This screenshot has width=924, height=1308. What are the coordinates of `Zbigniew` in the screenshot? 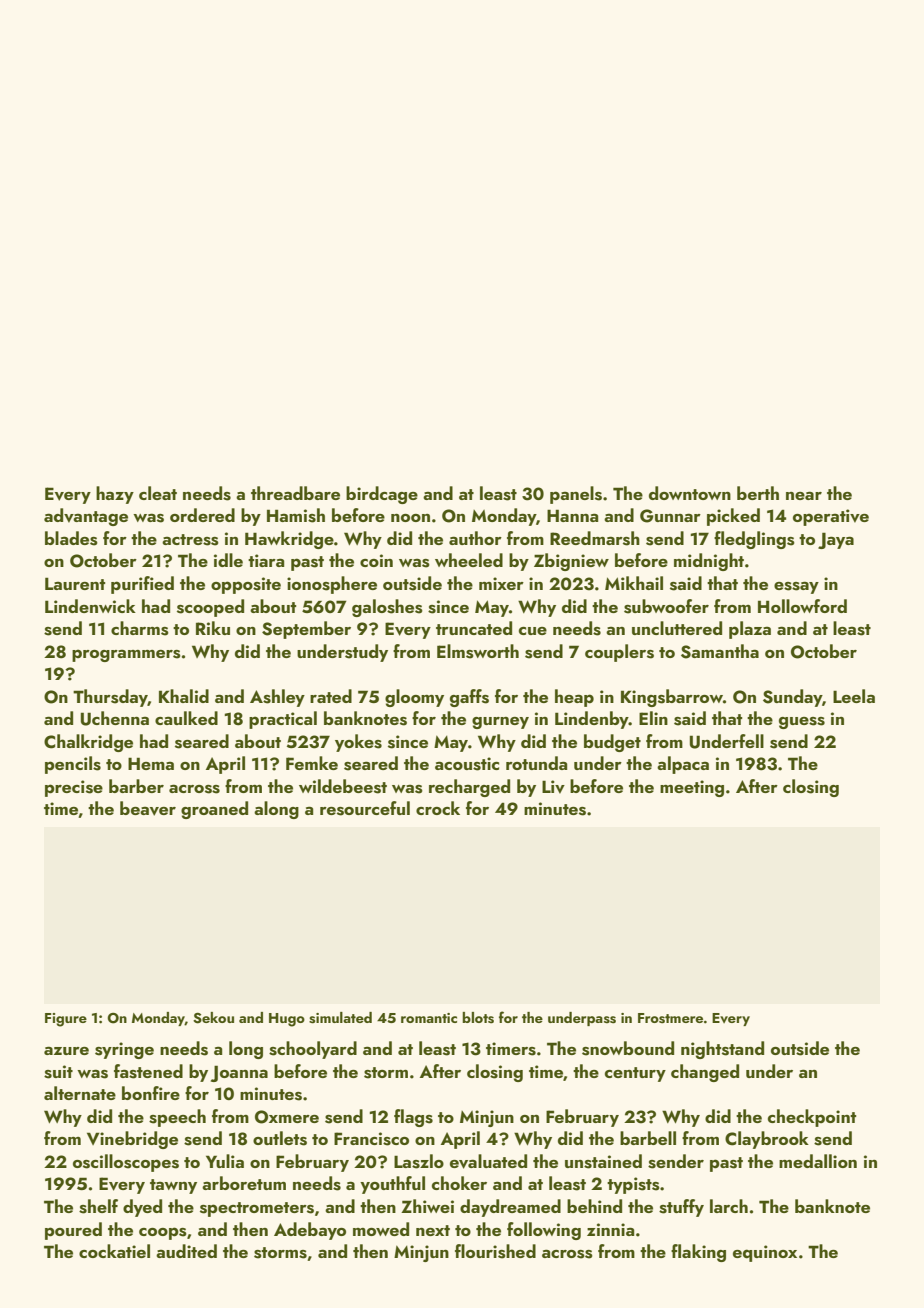 It's located at (571, 562).
